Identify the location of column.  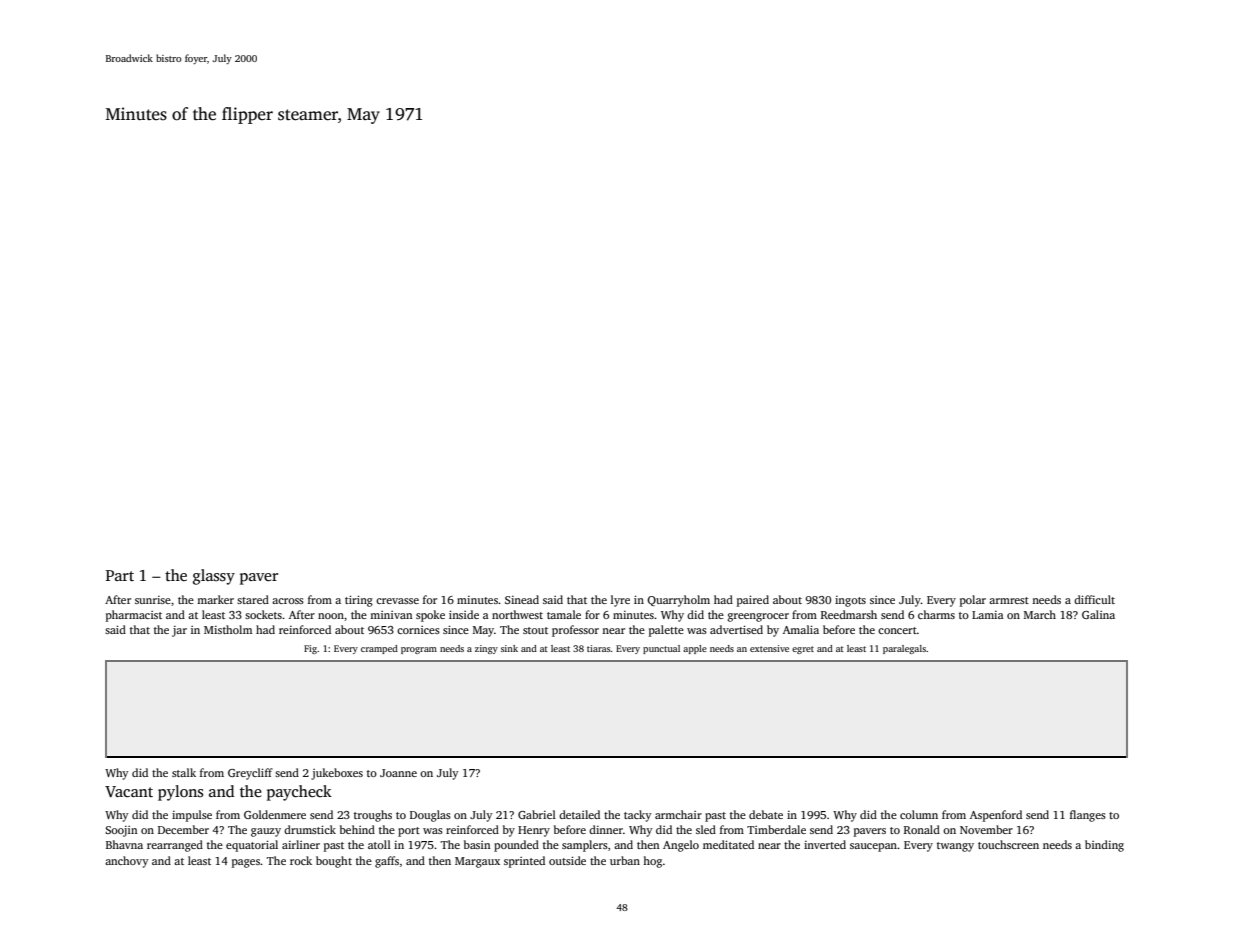
(919, 814).
